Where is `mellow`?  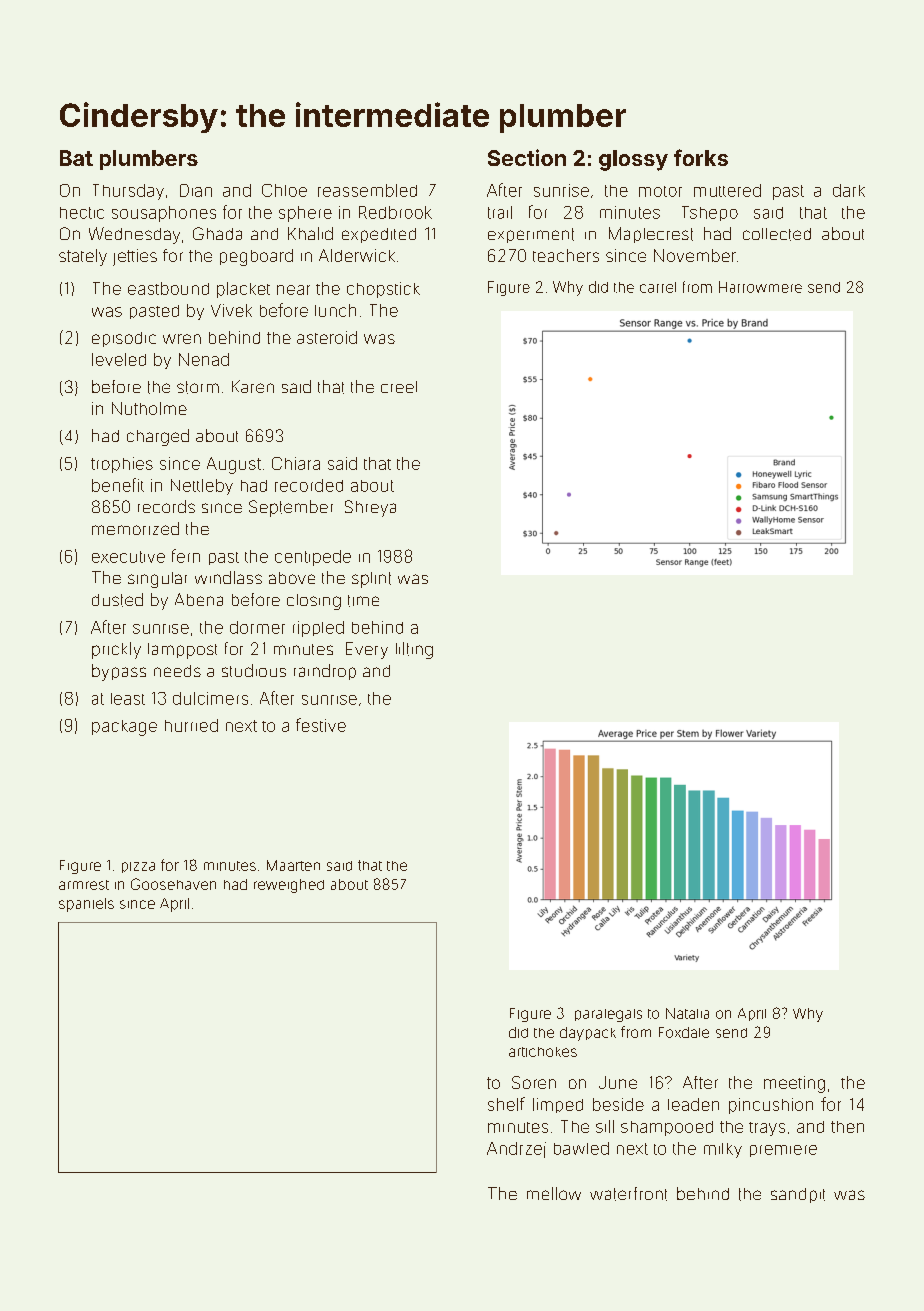
mellow is located at coordinates (554, 1193).
